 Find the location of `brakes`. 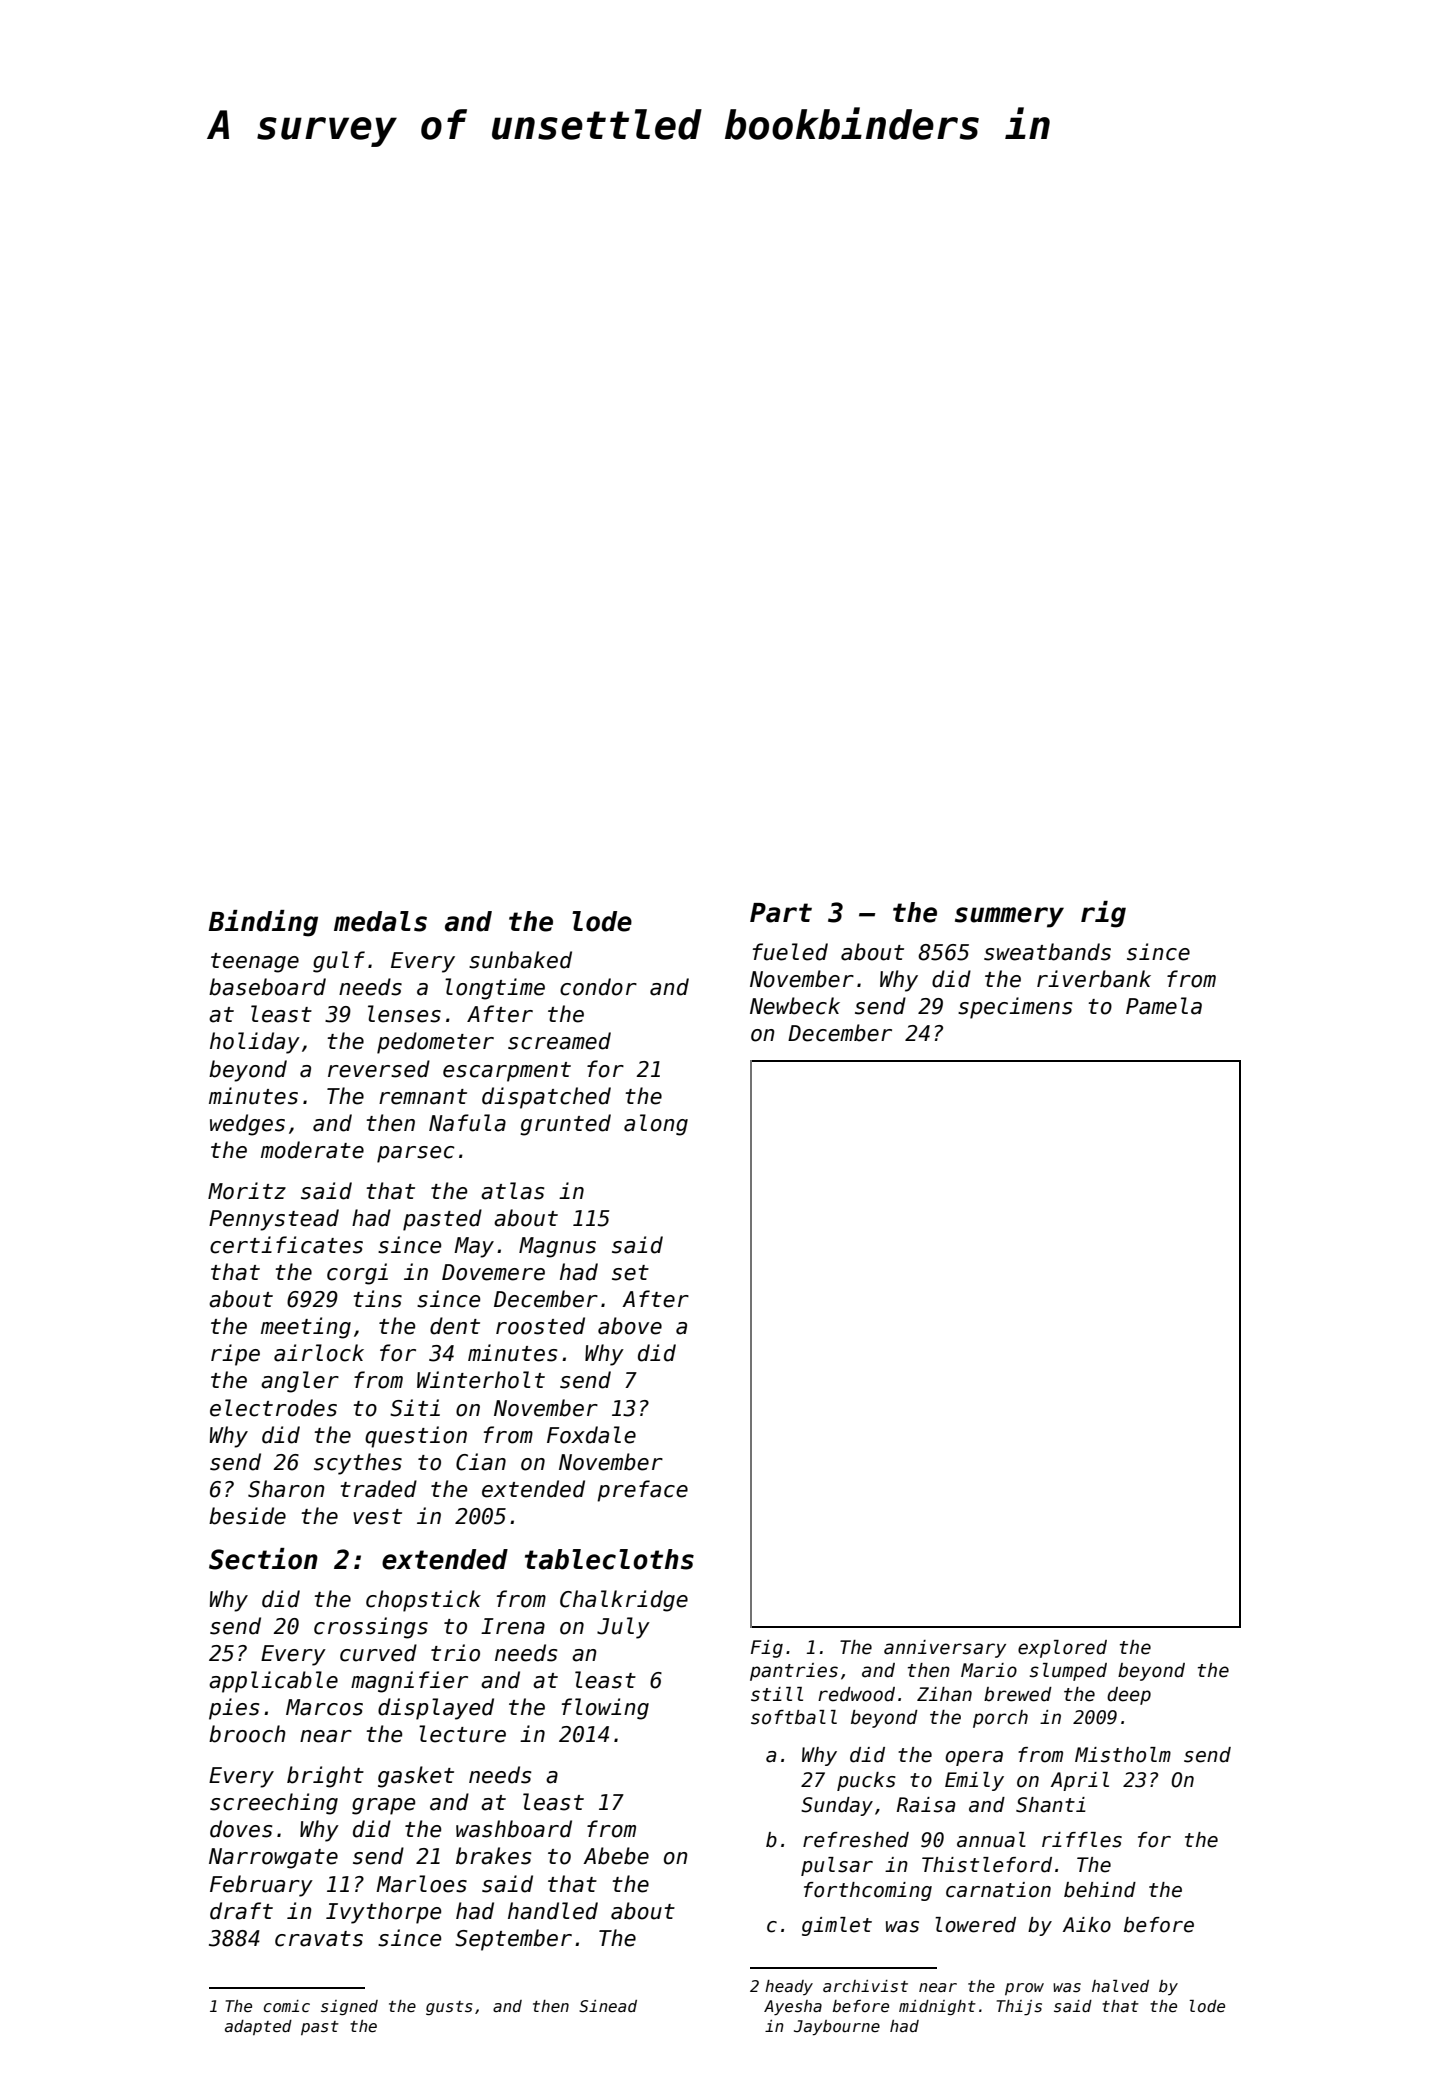

brakes is located at coordinates (494, 1856).
